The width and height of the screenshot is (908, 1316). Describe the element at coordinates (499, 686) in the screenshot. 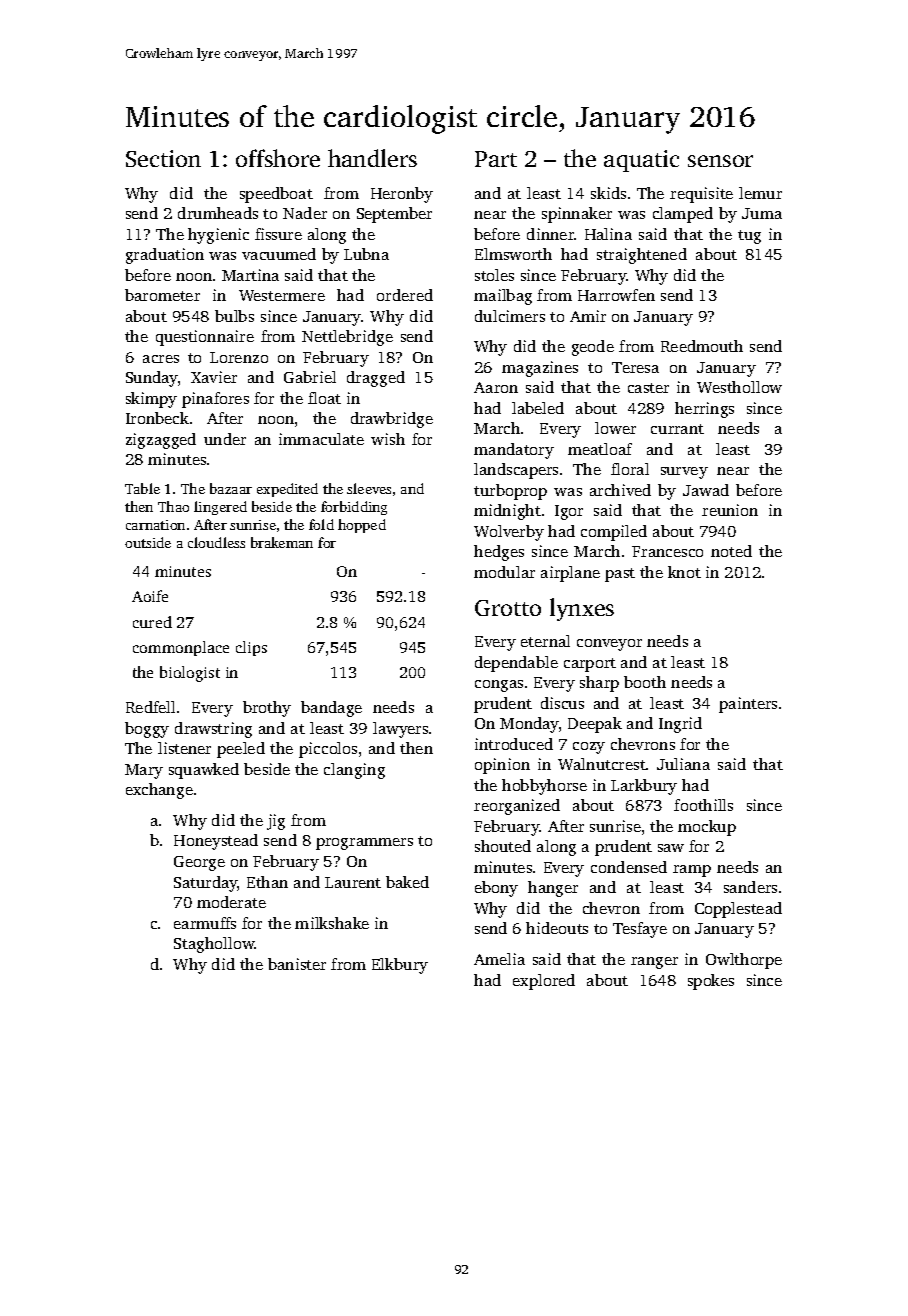

I see `congas` at that location.
